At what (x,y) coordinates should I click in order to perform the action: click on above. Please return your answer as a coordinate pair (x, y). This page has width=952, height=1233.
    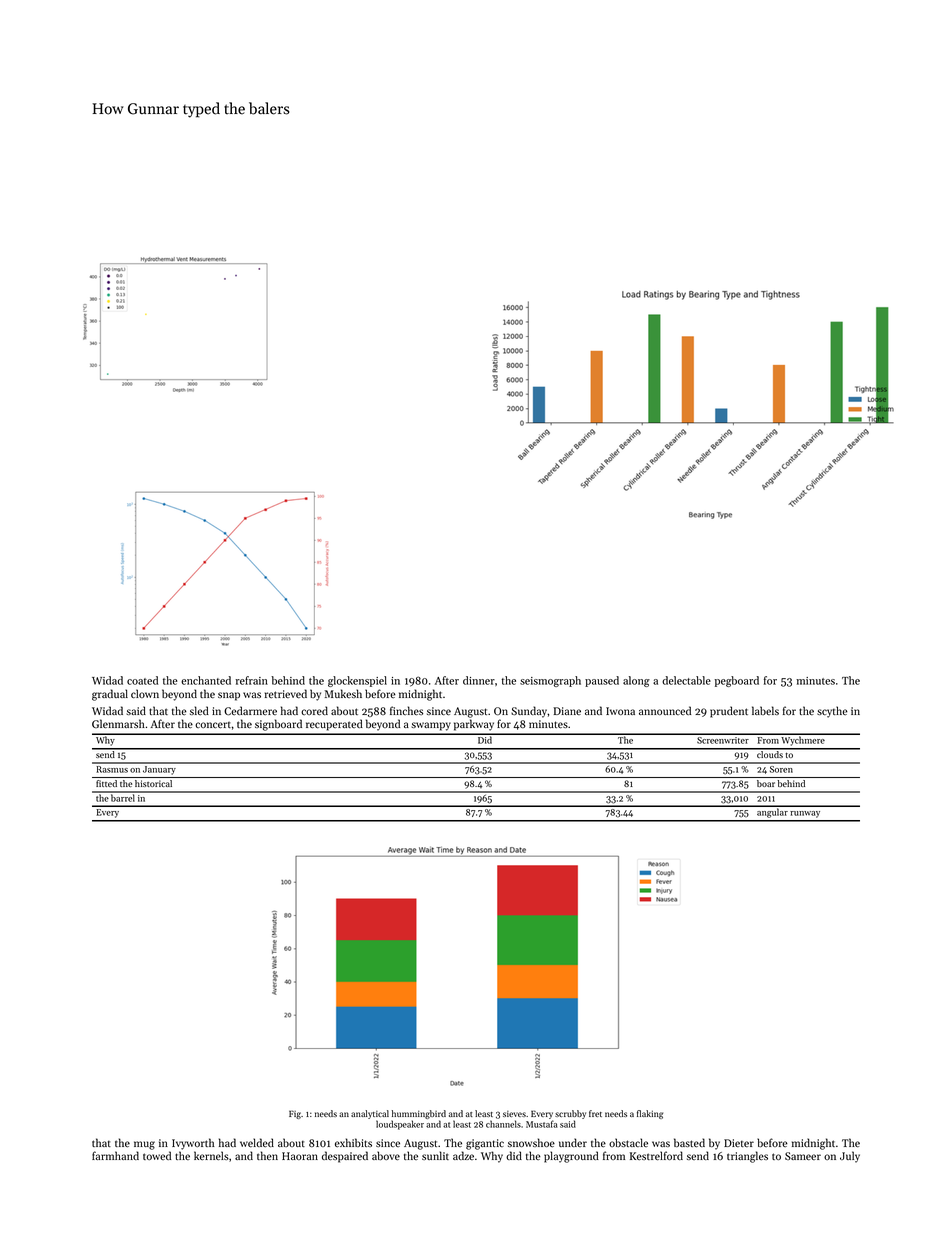
    Looking at the image, I should click on (386, 1155).
